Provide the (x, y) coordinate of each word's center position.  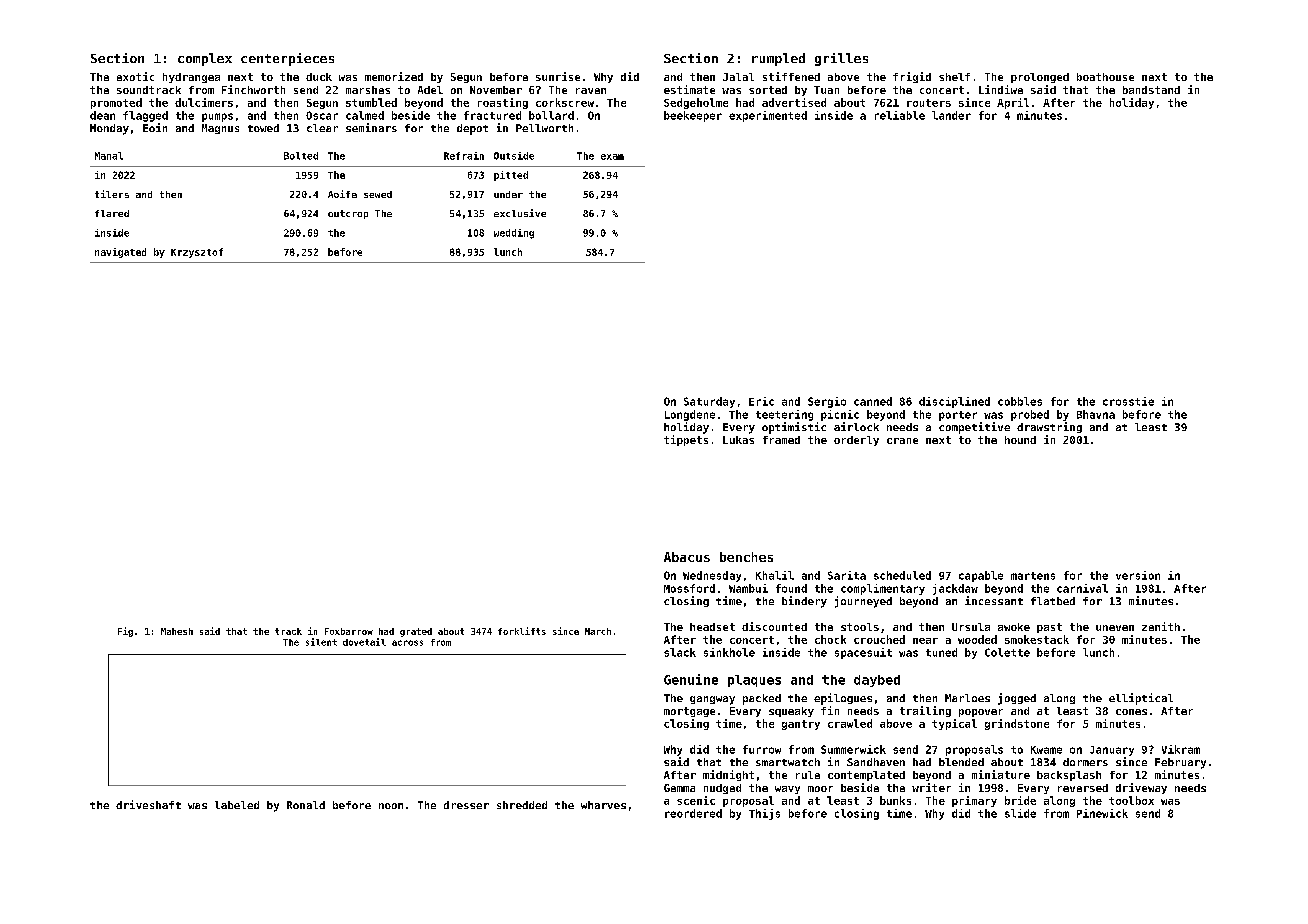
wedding (514, 234)
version (1138, 575)
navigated (120, 253)
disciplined (954, 402)
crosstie (1128, 401)
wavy (787, 790)
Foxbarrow (349, 631)
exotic (135, 76)
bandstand (1151, 90)
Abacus (687, 557)
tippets (686, 440)
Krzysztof (197, 253)
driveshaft (148, 804)
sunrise (558, 76)
